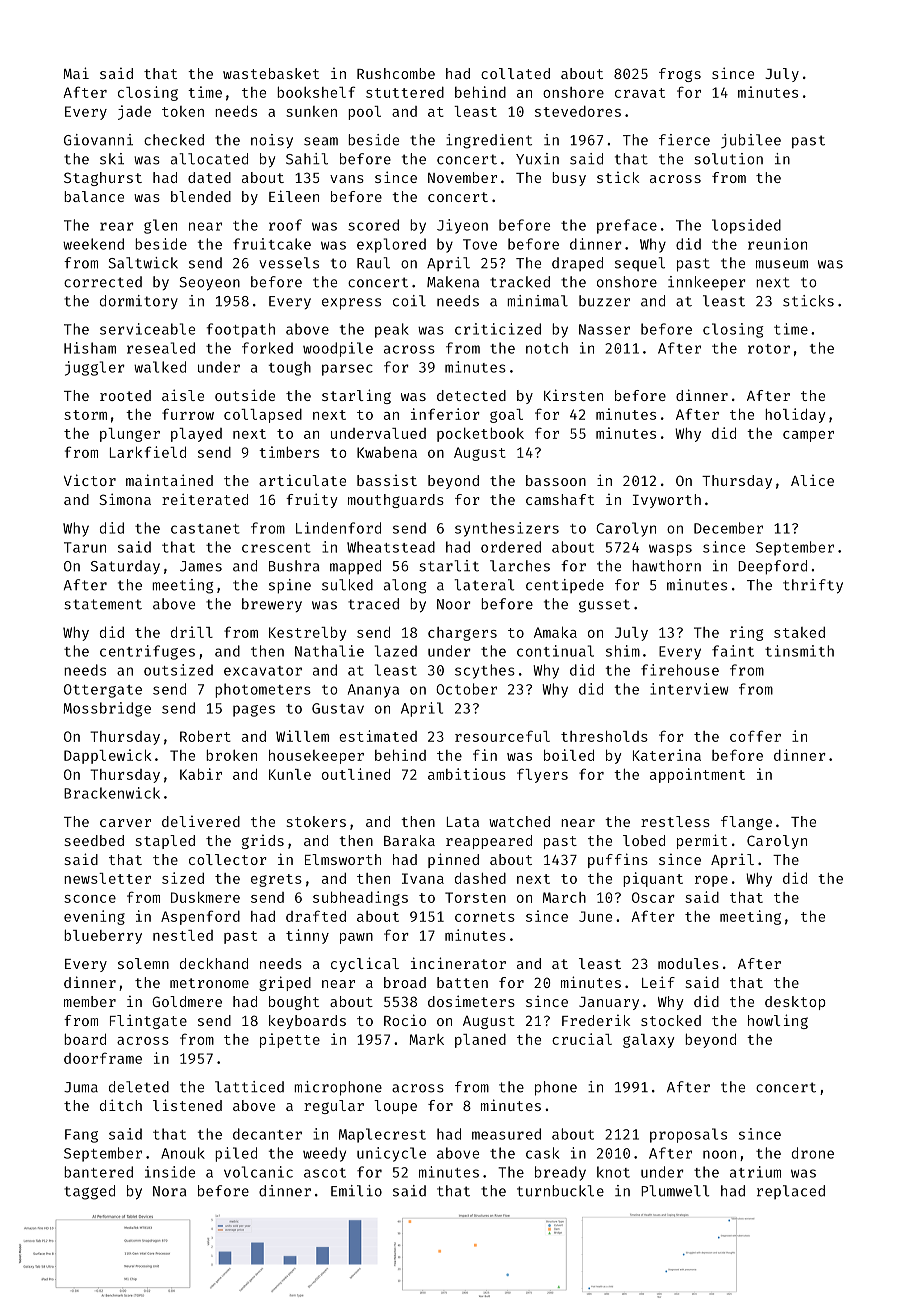  What do you see at coordinates (134, 112) in the page?
I see `jade` at bounding box center [134, 112].
